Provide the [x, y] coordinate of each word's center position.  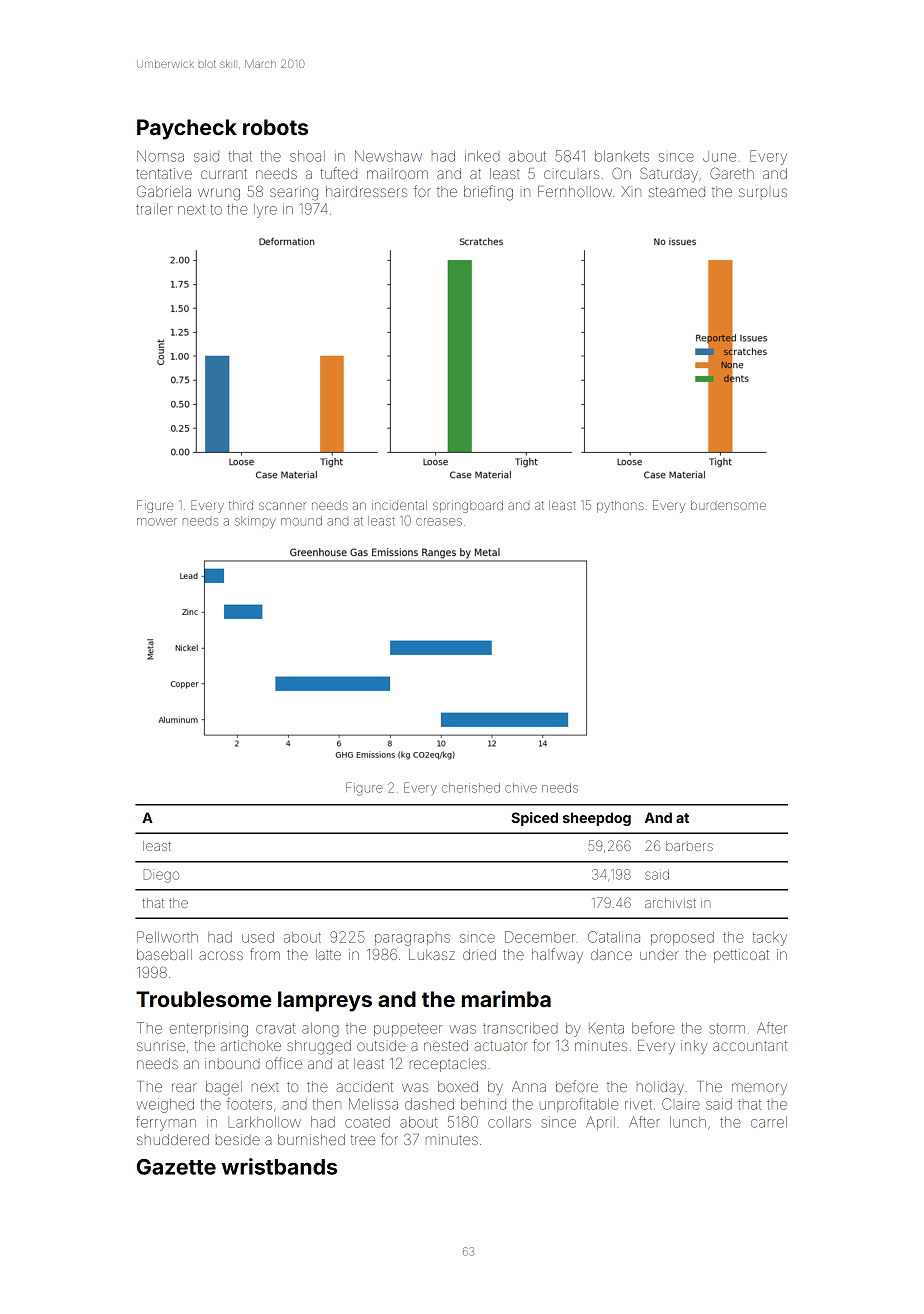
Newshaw [388, 156]
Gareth [732, 173]
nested [446, 1045]
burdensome [728, 505]
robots [275, 127]
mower [157, 522]
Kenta [606, 1028]
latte [328, 954]
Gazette [176, 1167]
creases [439, 522]
